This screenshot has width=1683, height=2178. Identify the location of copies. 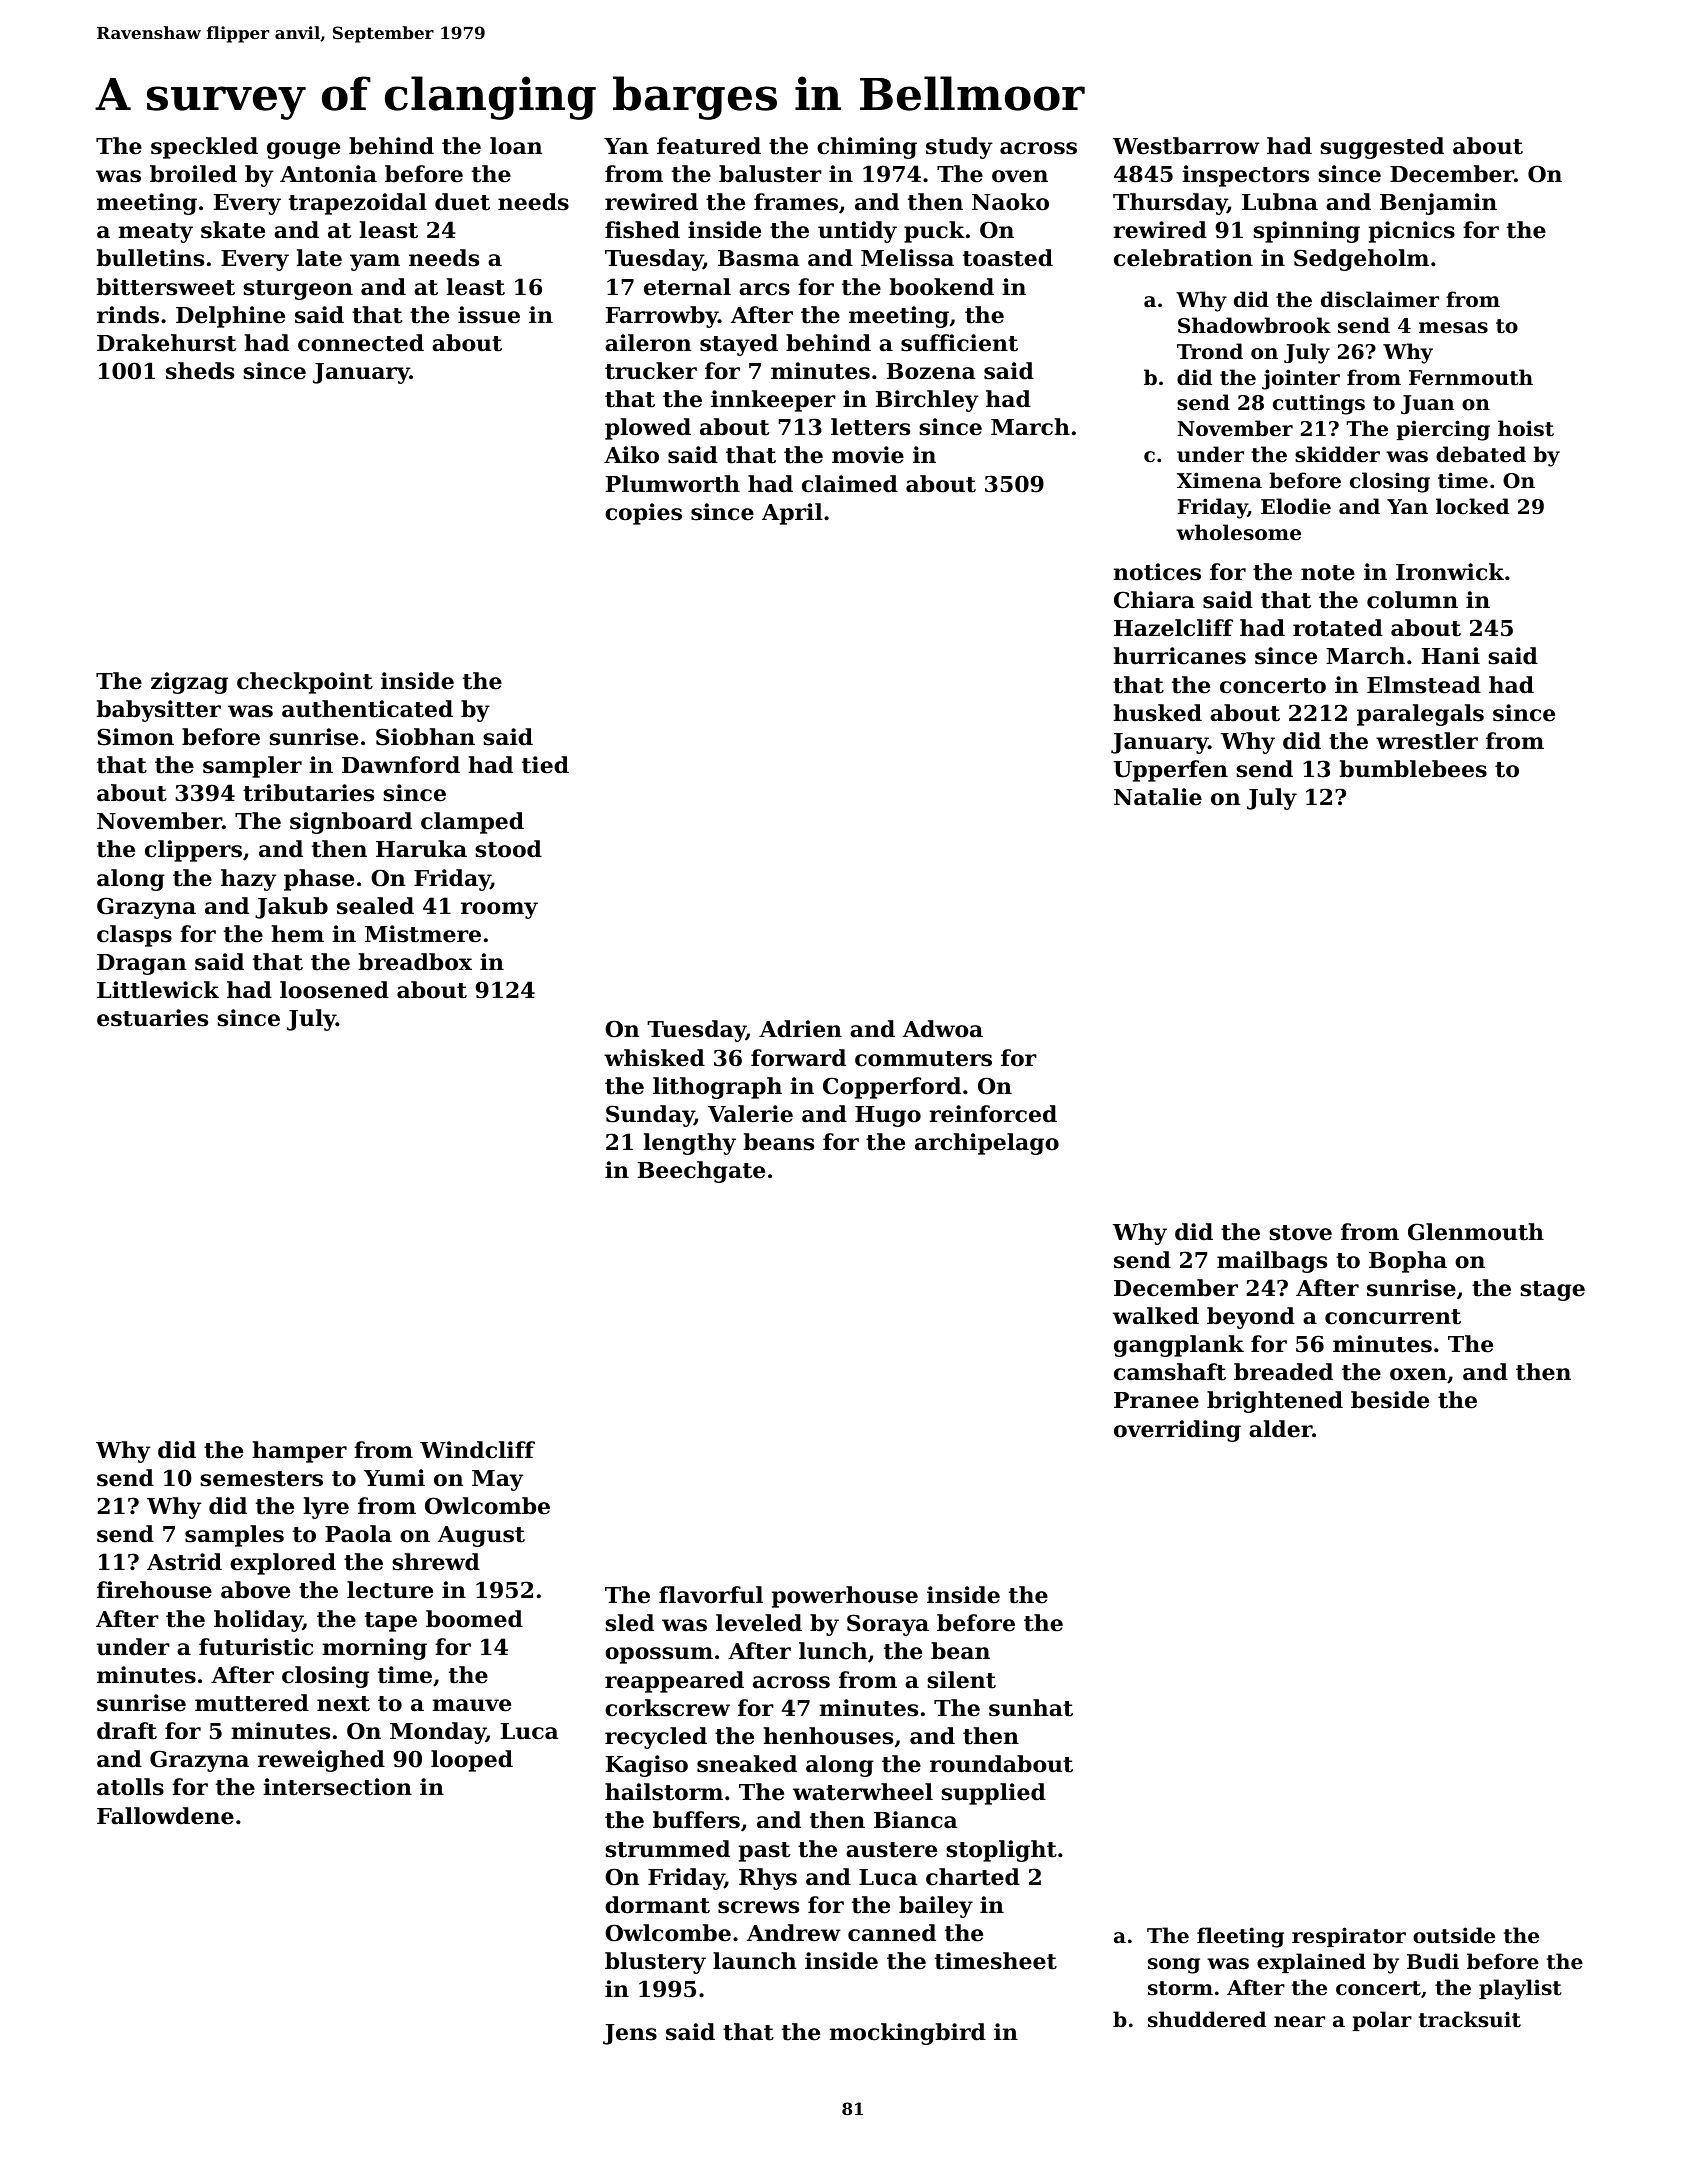
(643, 514).
